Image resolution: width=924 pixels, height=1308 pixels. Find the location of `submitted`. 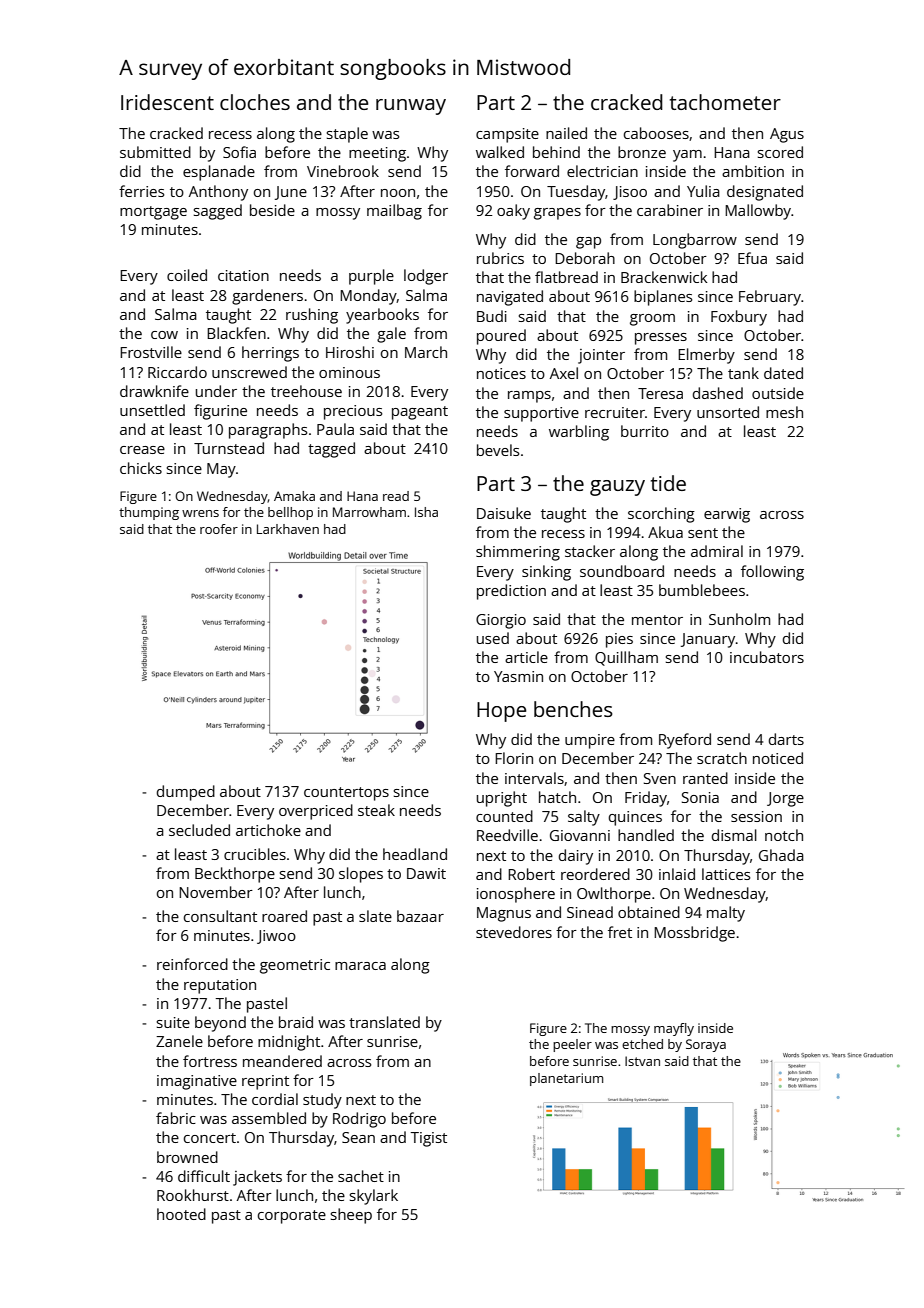

submitted is located at coordinates (155, 152).
